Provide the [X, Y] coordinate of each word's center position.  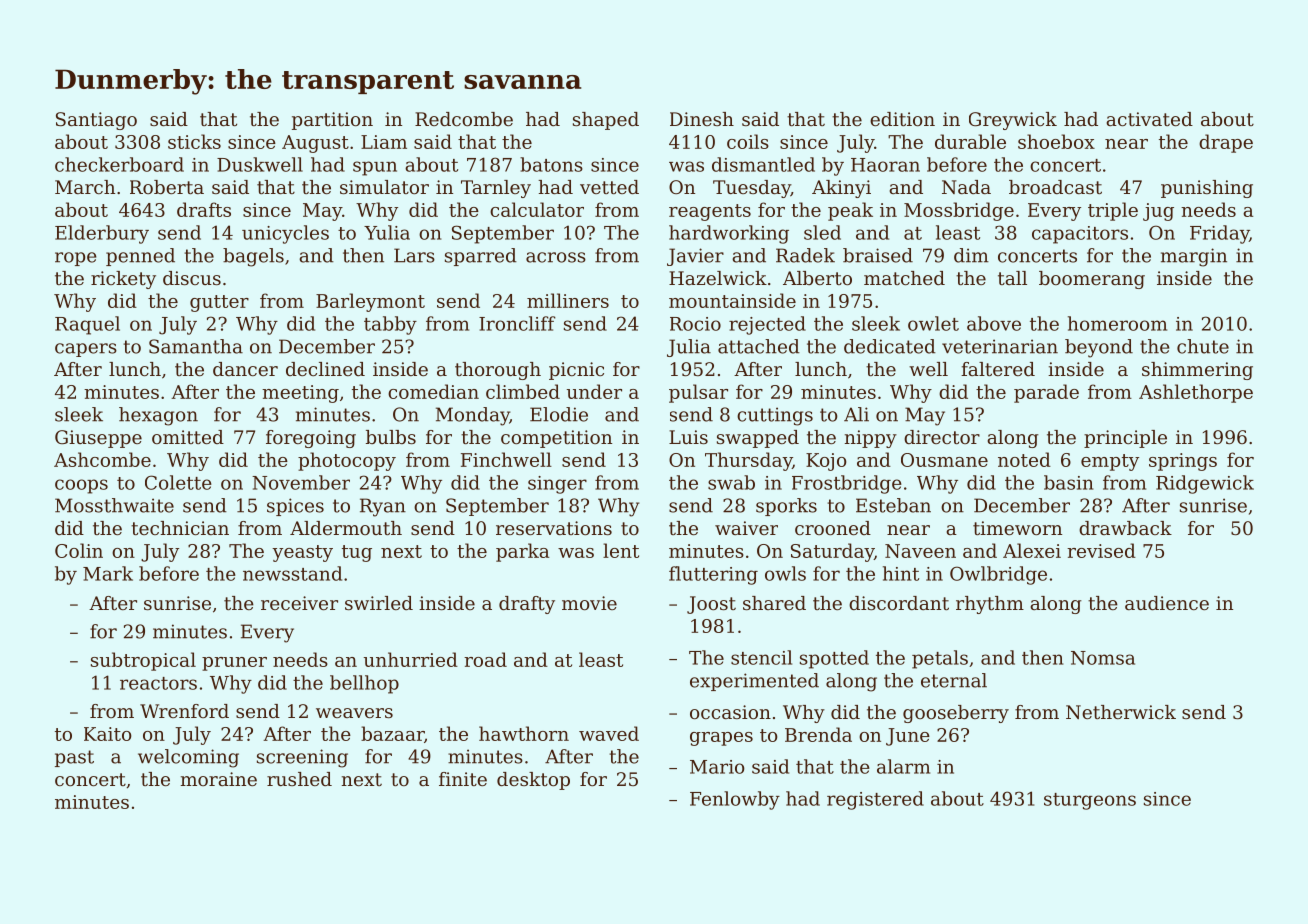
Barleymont [370, 302]
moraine [219, 779]
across [556, 257]
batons [551, 164]
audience [1167, 603]
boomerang [1092, 280]
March [85, 187]
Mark [108, 573]
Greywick [1013, 121]
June [908, 737]
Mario [717, 767]
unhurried [411, 659]
